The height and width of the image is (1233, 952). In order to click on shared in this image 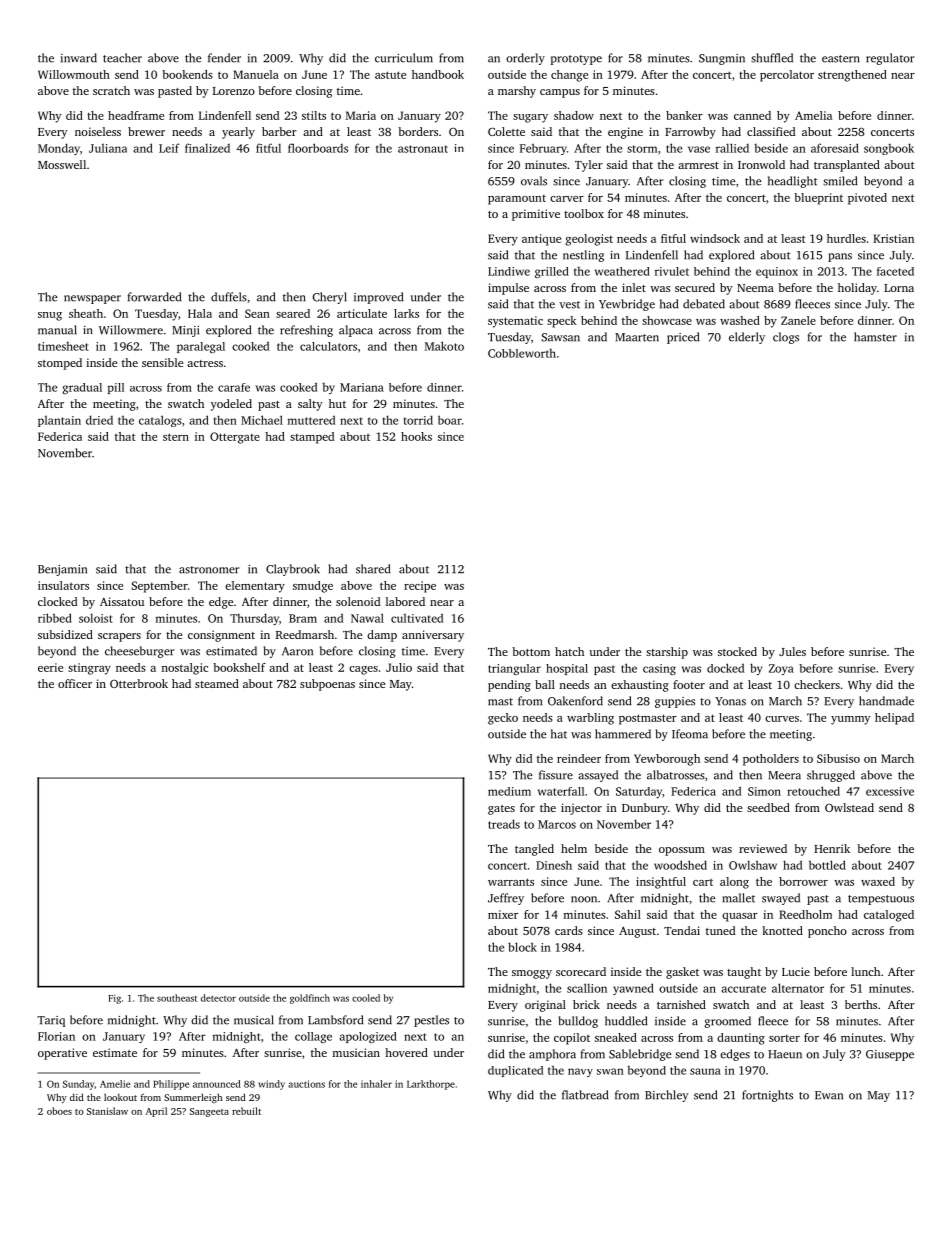, I will do `click(373, 569)`.
